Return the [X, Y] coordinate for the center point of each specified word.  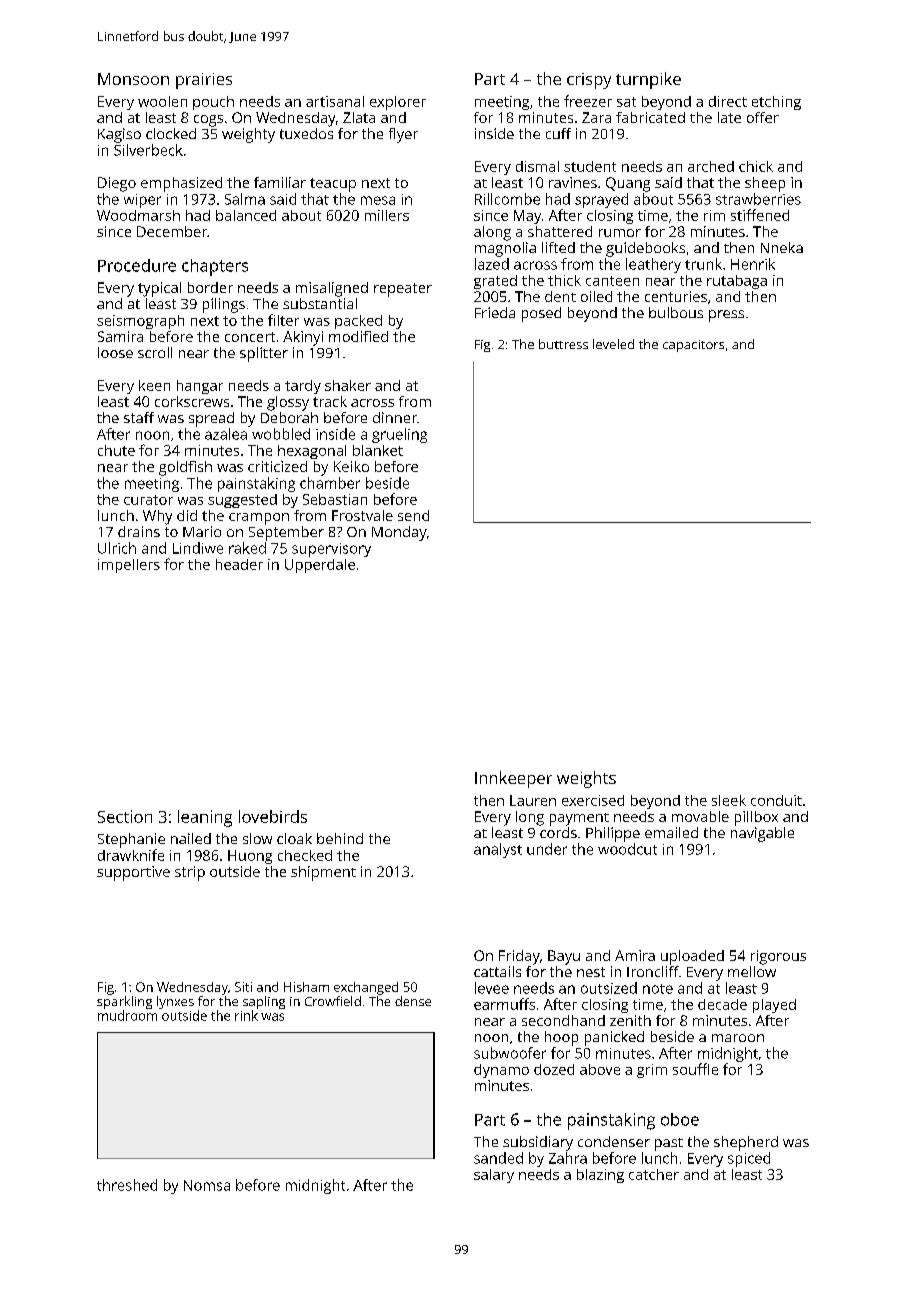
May [527, 217]
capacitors [693, 346]
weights [586, 779]
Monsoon [133, 79]
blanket [378, 450]
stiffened [760, 215]
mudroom [127, 1015]
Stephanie [131, 840]
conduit [776, 800]
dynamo [501, 1071]
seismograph [140, 322]
